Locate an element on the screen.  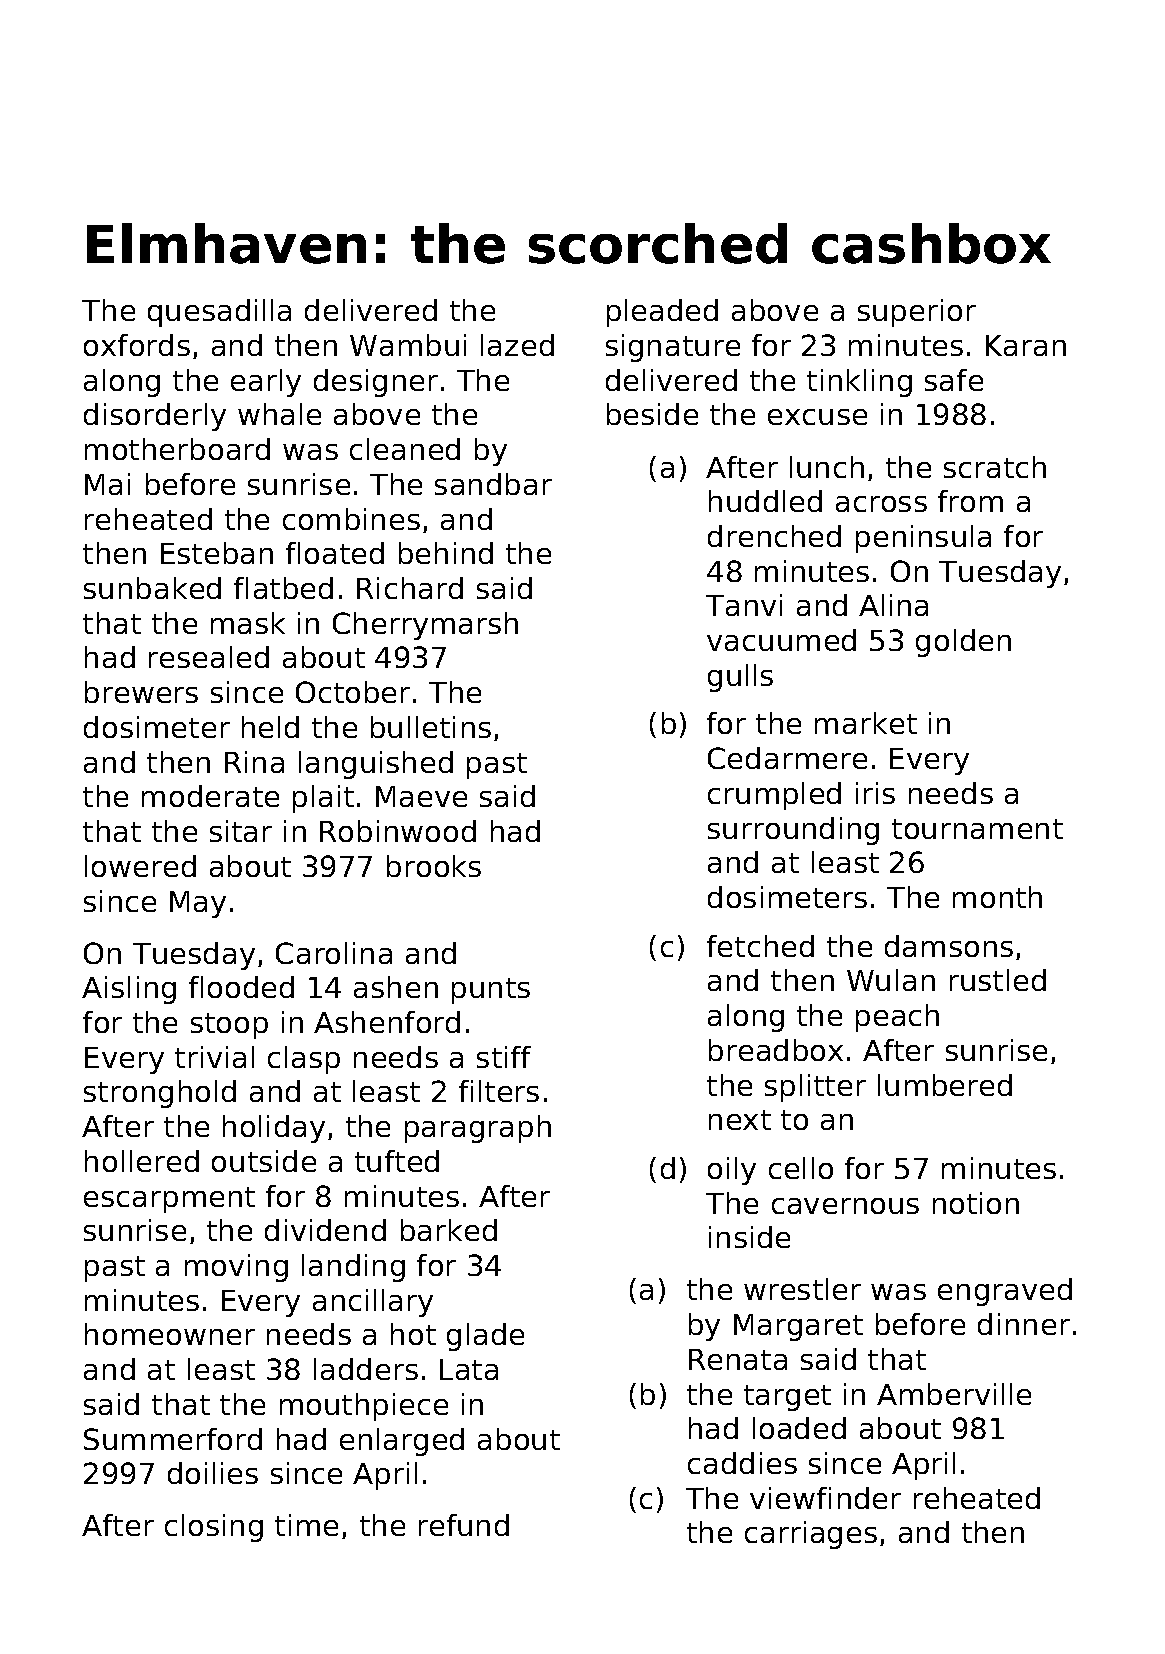
mask is located at coordinates (248, 623).
